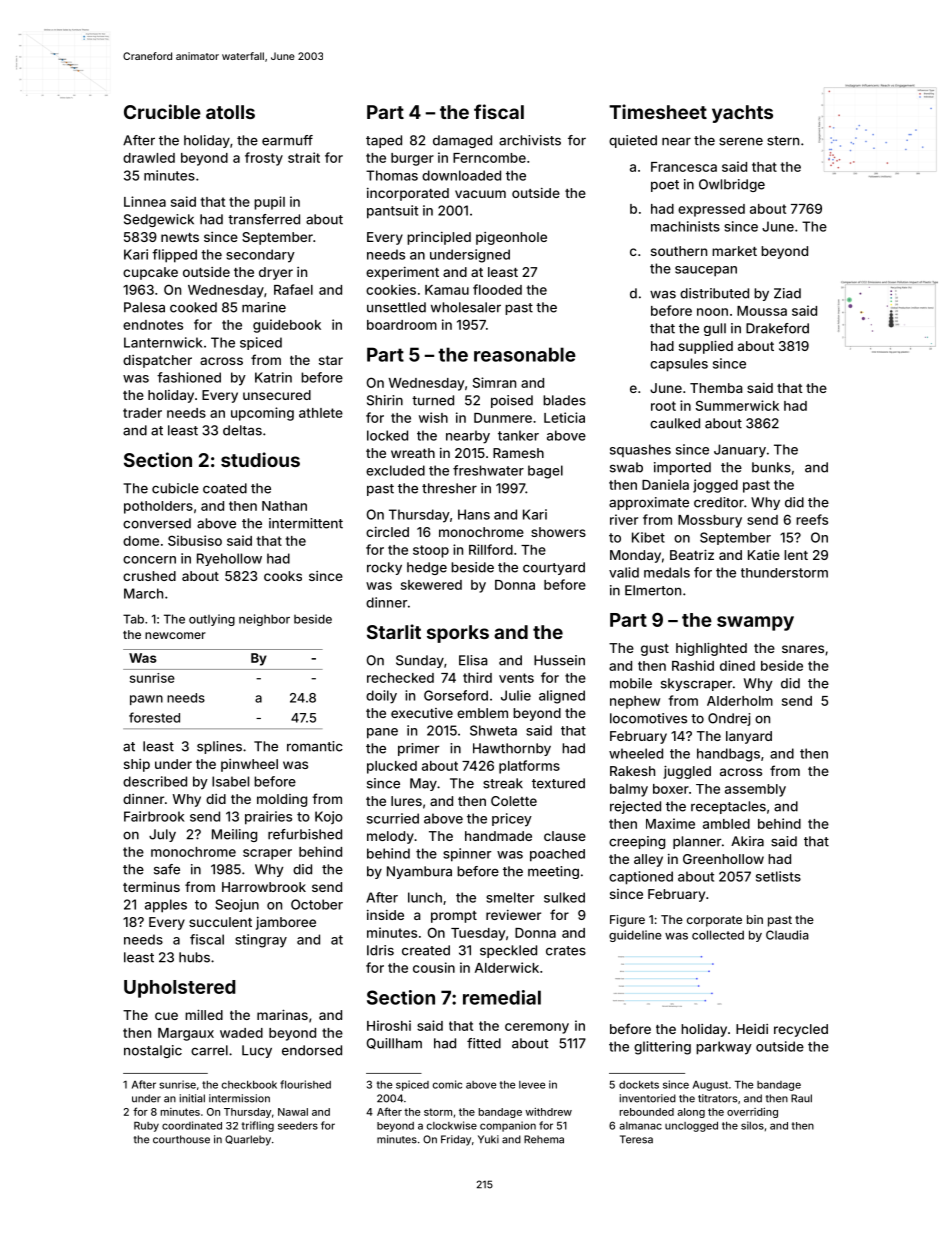 Image resolution: width=952 pixels, height=1233 pixels. What do you see at coordinates (230, 112) in the page?
I see `atolls` at bounding box center [230, 112].
